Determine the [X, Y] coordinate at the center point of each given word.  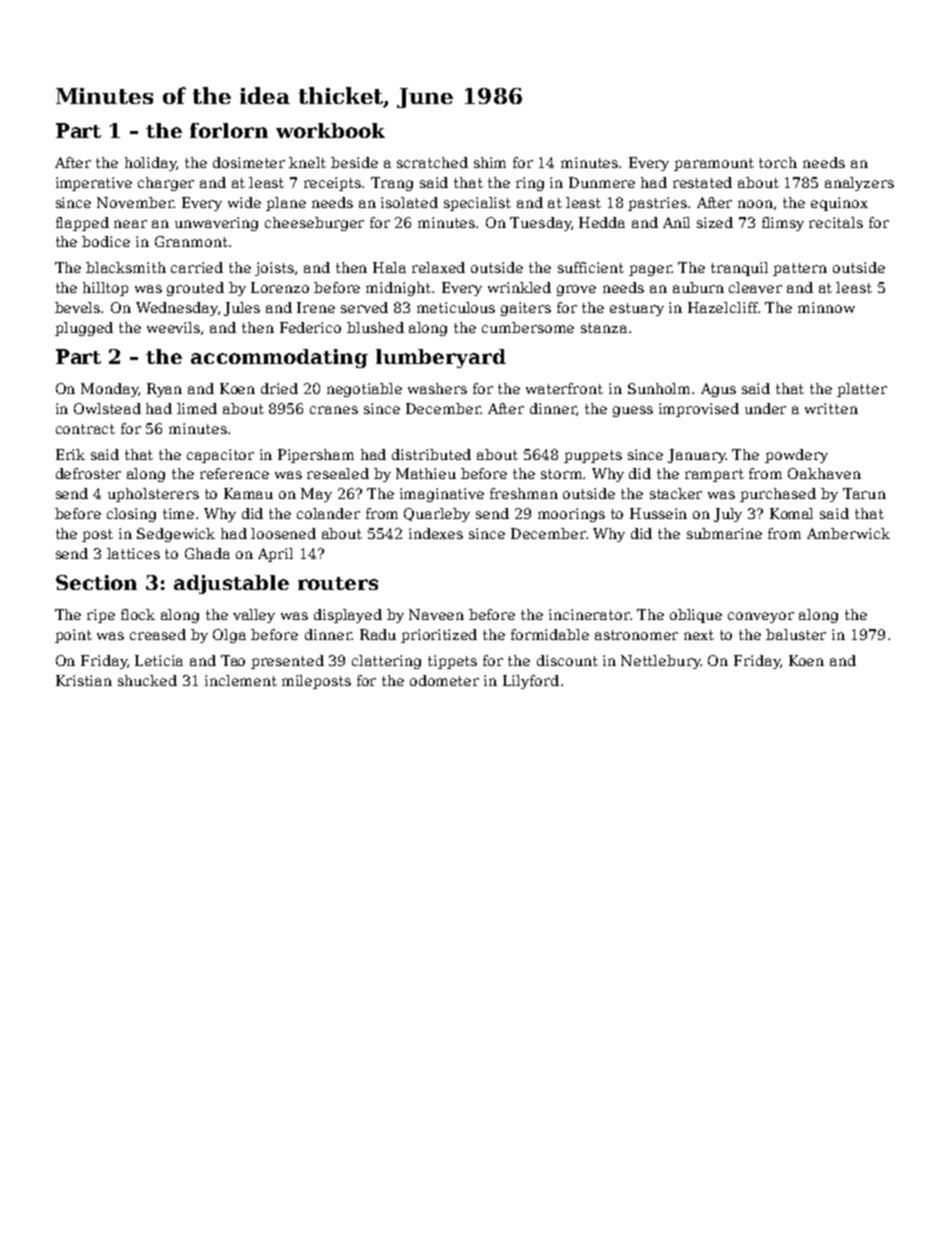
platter [862, 390]
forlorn [229, 130]
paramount [714, 164]
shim [490, 162]
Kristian [84, 680]
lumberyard [441, 358]
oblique [696, 616]
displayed [348, 616]
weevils [173, 327]
